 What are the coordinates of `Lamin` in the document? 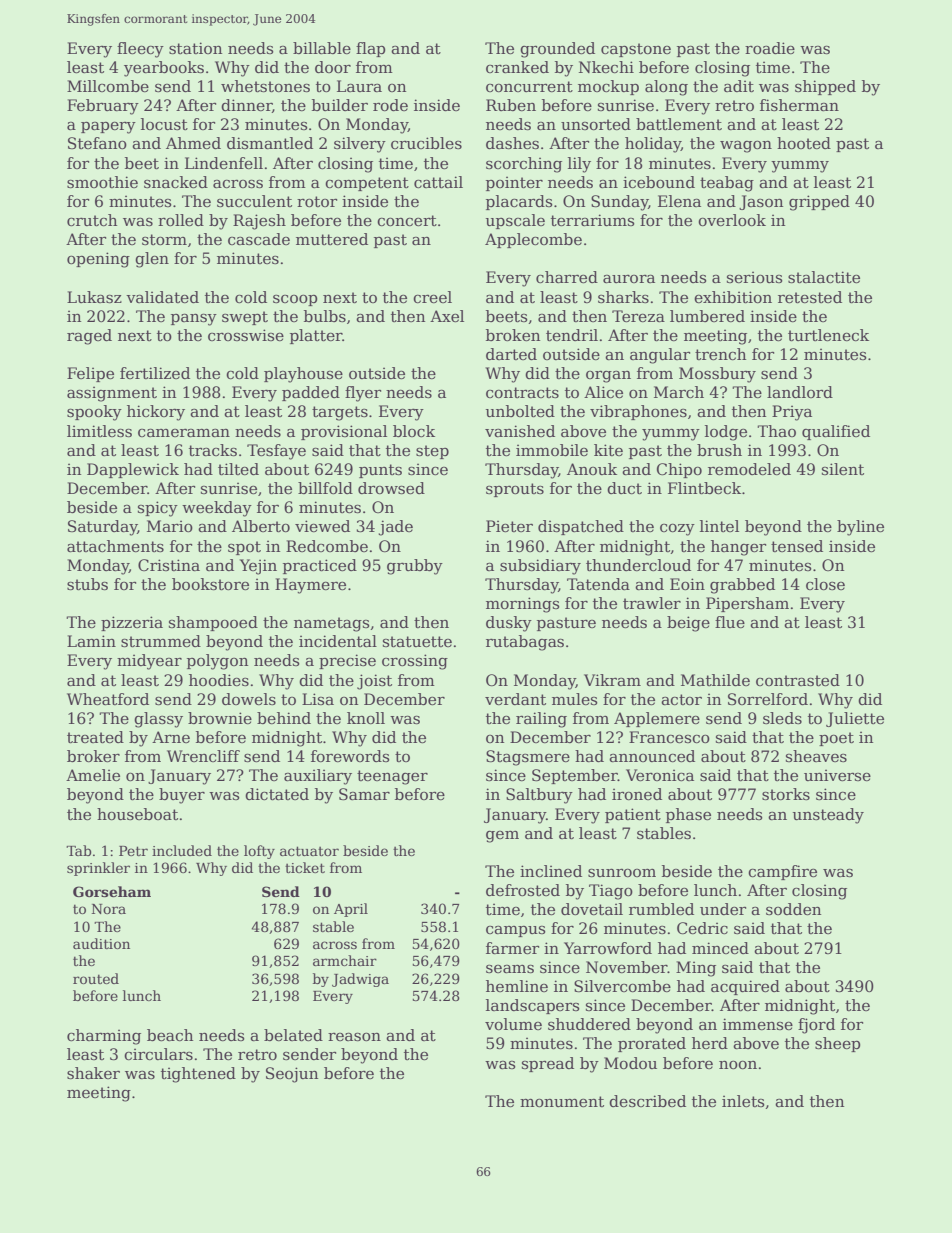 It's located at (91, 641).
